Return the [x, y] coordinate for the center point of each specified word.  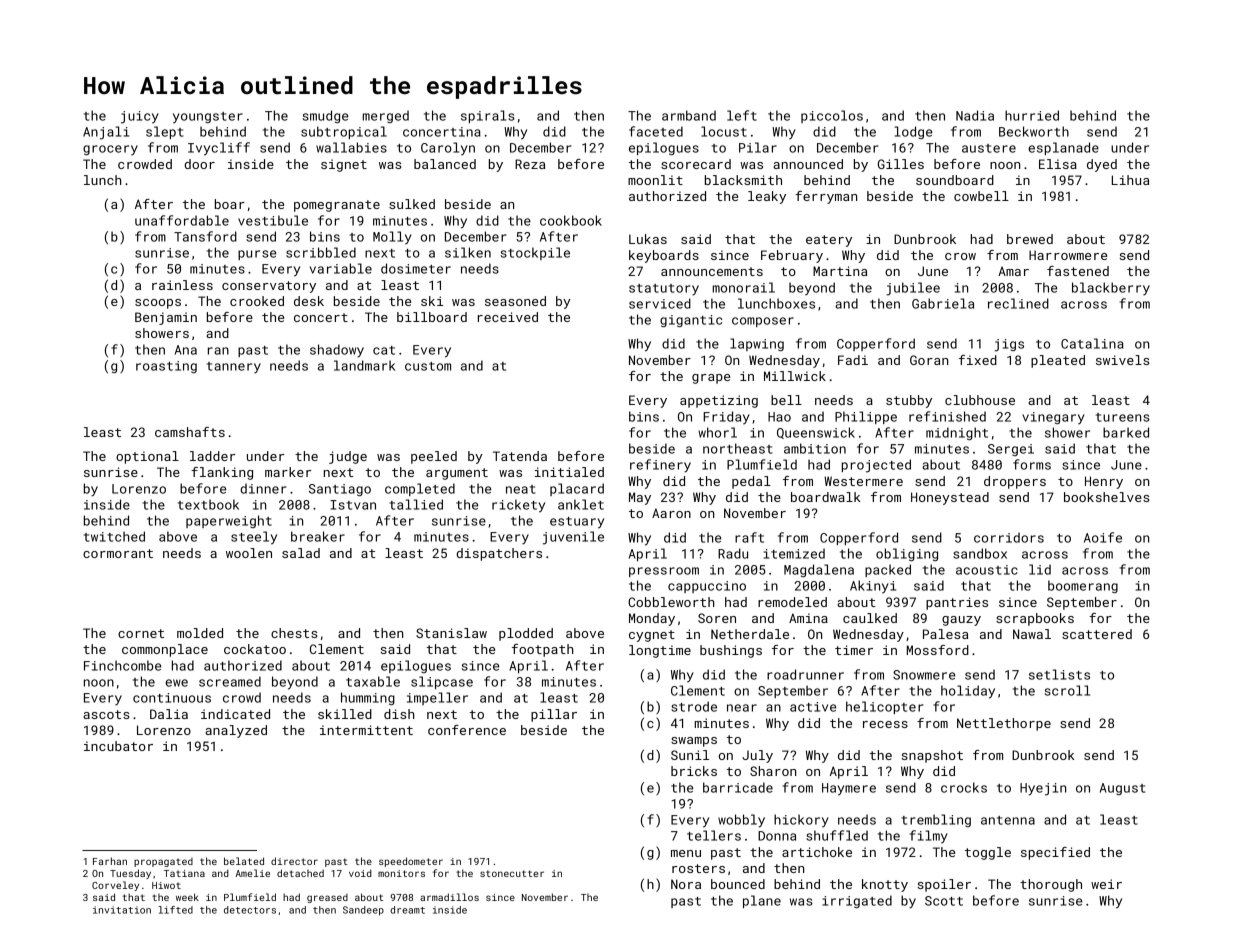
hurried [1032, 115]
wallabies [351, 147]
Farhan [110, 861]
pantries [957, 603]
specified [1055, 853]
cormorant [118, 553]
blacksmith [743, 180]
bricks [694, 771]
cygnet [652, 636]
